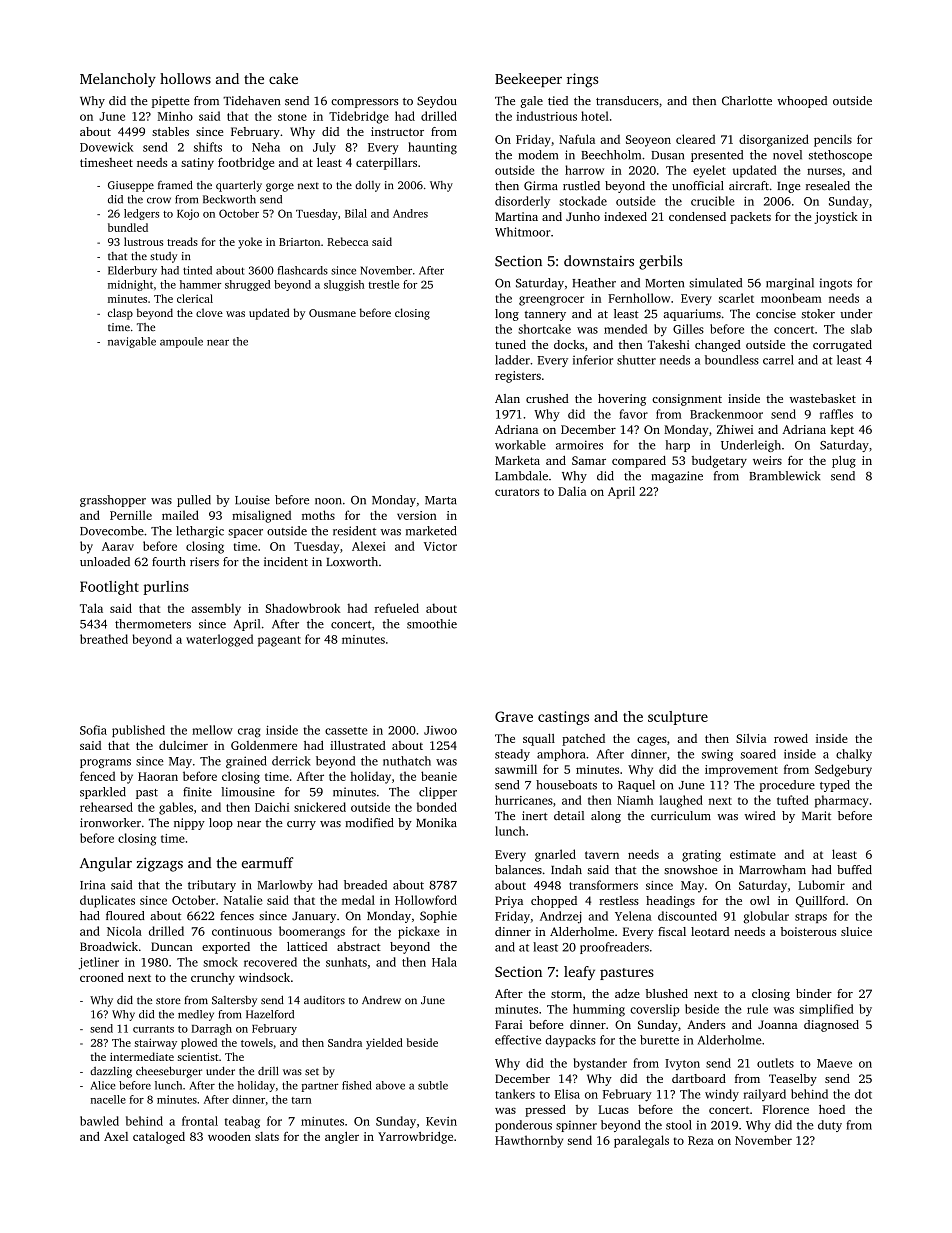 The image size is (952, 1233). What do you see at coordinates (93, 730) in the page?
I see `Sofia` at bounding box center [93, 730].
